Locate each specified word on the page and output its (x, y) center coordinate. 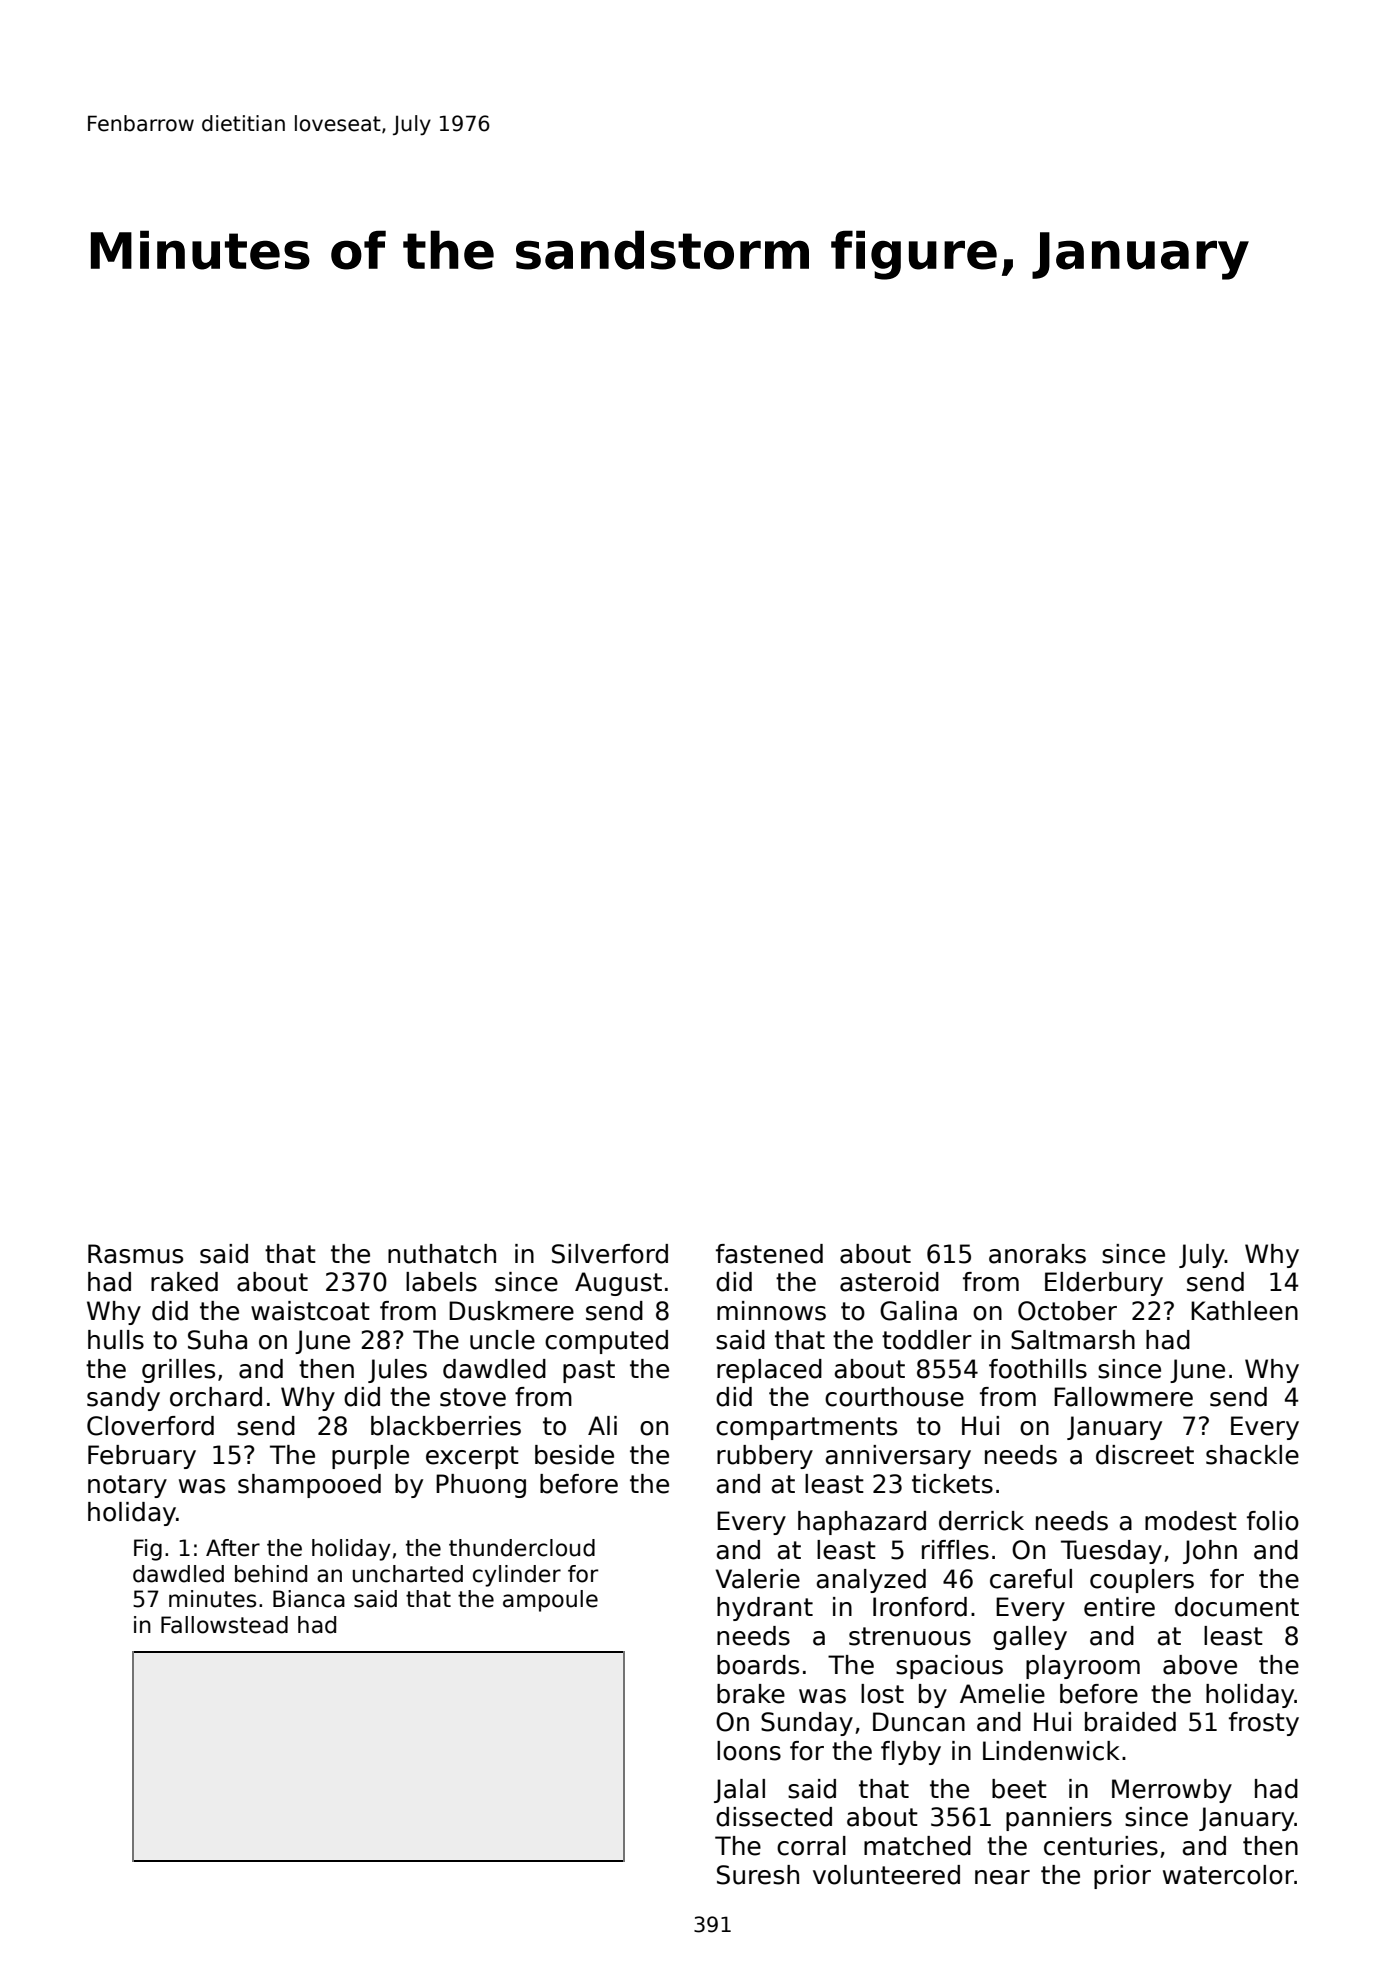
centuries (1101, 1846)
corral (811, 1846)
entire (1119, 1607)
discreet (1145, 1455)
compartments (806, 1428)
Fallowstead (224, 1625)
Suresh (758, 1875)
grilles (178, 1371)
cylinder (517, 1576)
